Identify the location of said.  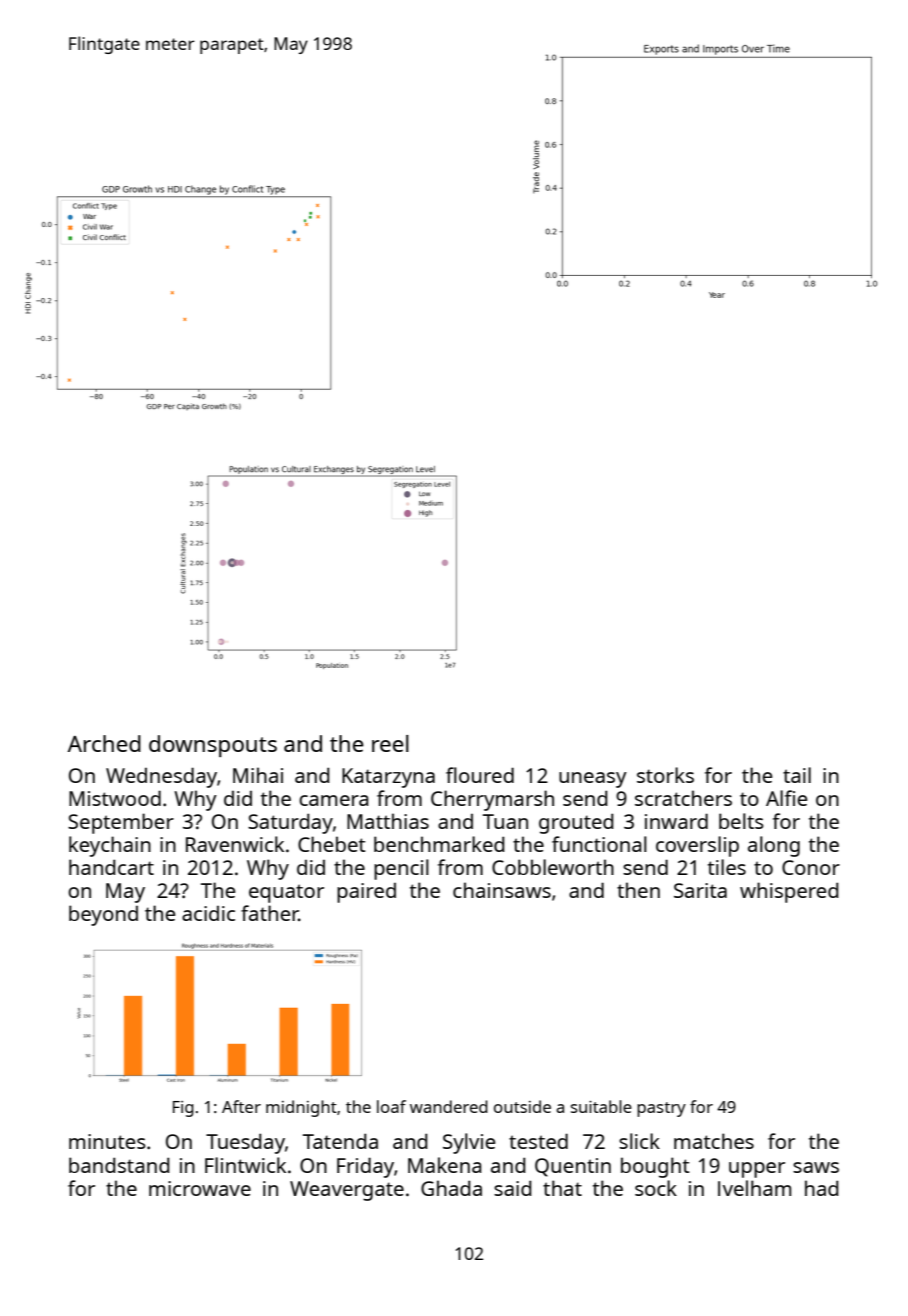
(513, 1188).
